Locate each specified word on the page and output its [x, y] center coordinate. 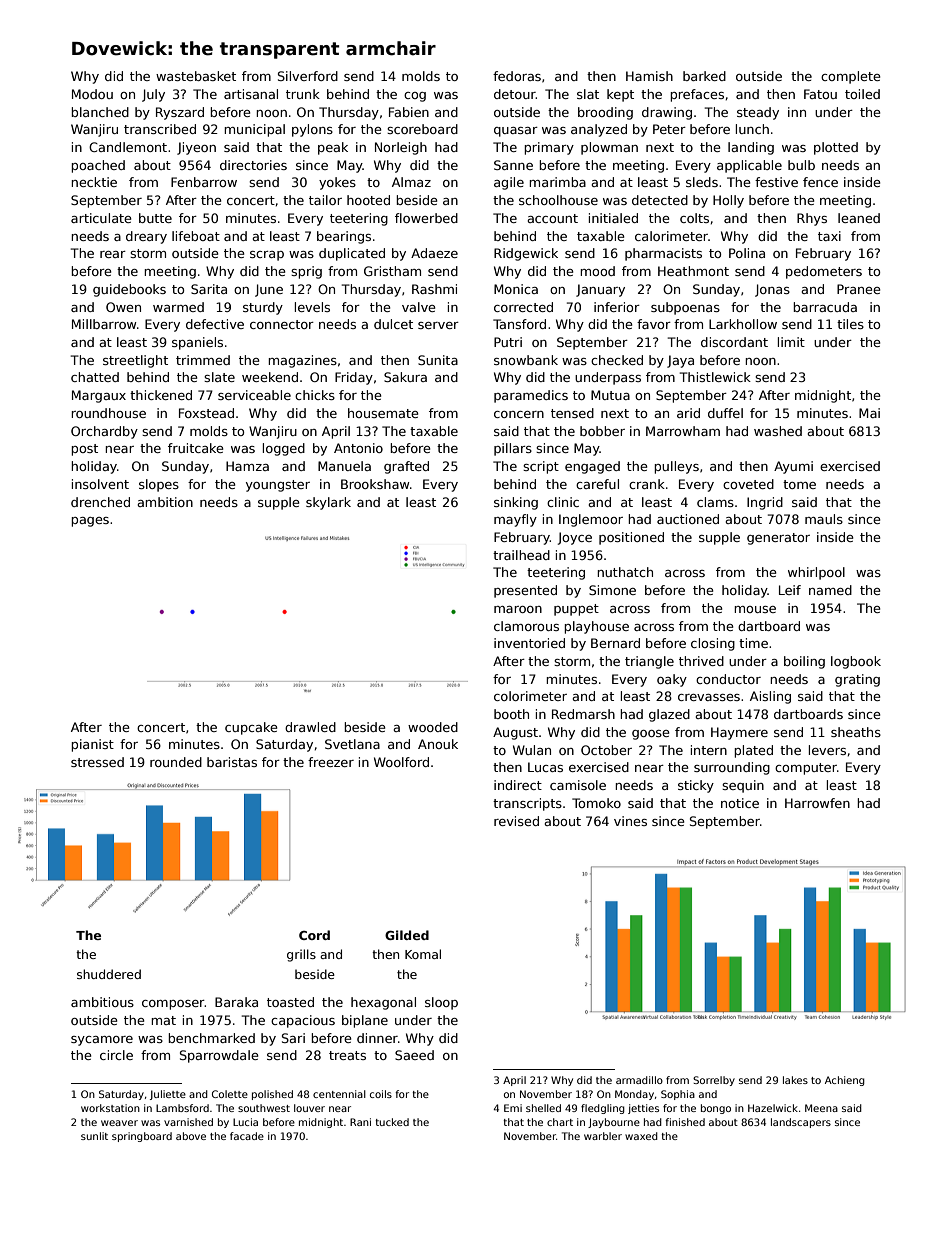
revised [516, 821]
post [84, 450]
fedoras [517, 76]
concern [519, 414]
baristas [232, 762]
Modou [92, 94]
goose [651, 735]
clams [715, 502]
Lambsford [182, 1108]
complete [851, 77]
